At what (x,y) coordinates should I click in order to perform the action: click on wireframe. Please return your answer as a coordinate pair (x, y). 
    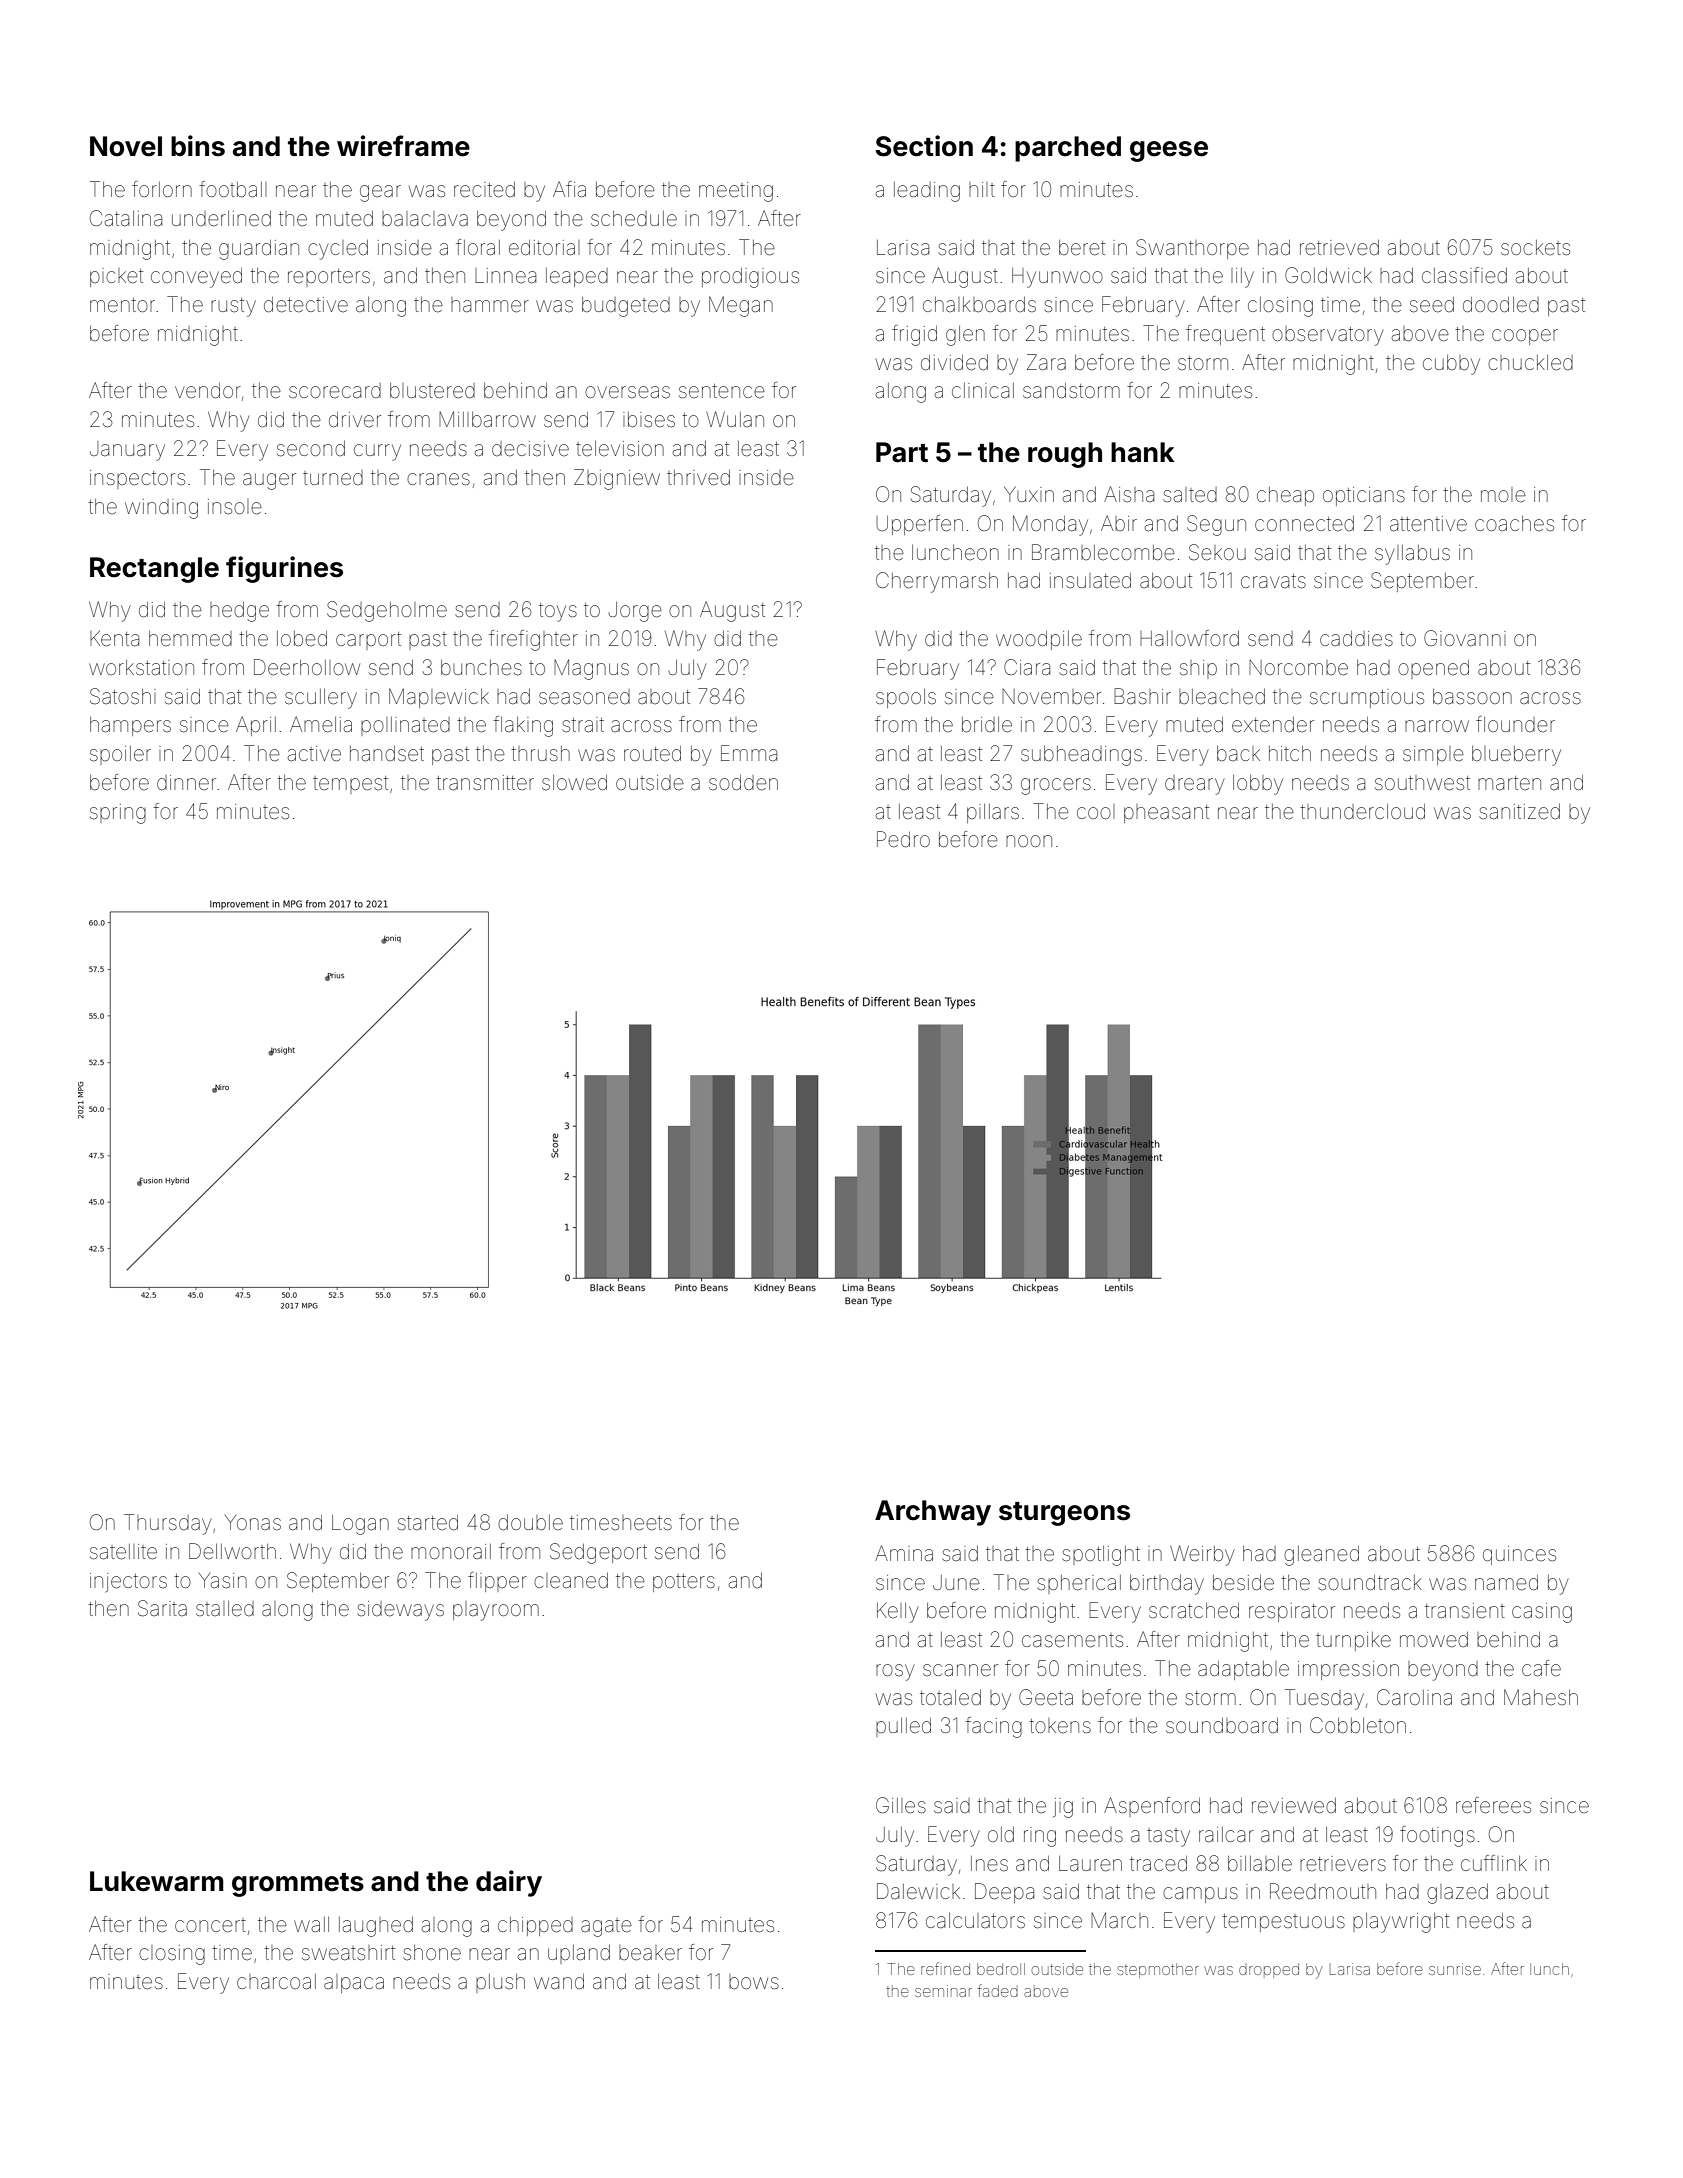
    Looking at the image, I should click on (403, 146).
